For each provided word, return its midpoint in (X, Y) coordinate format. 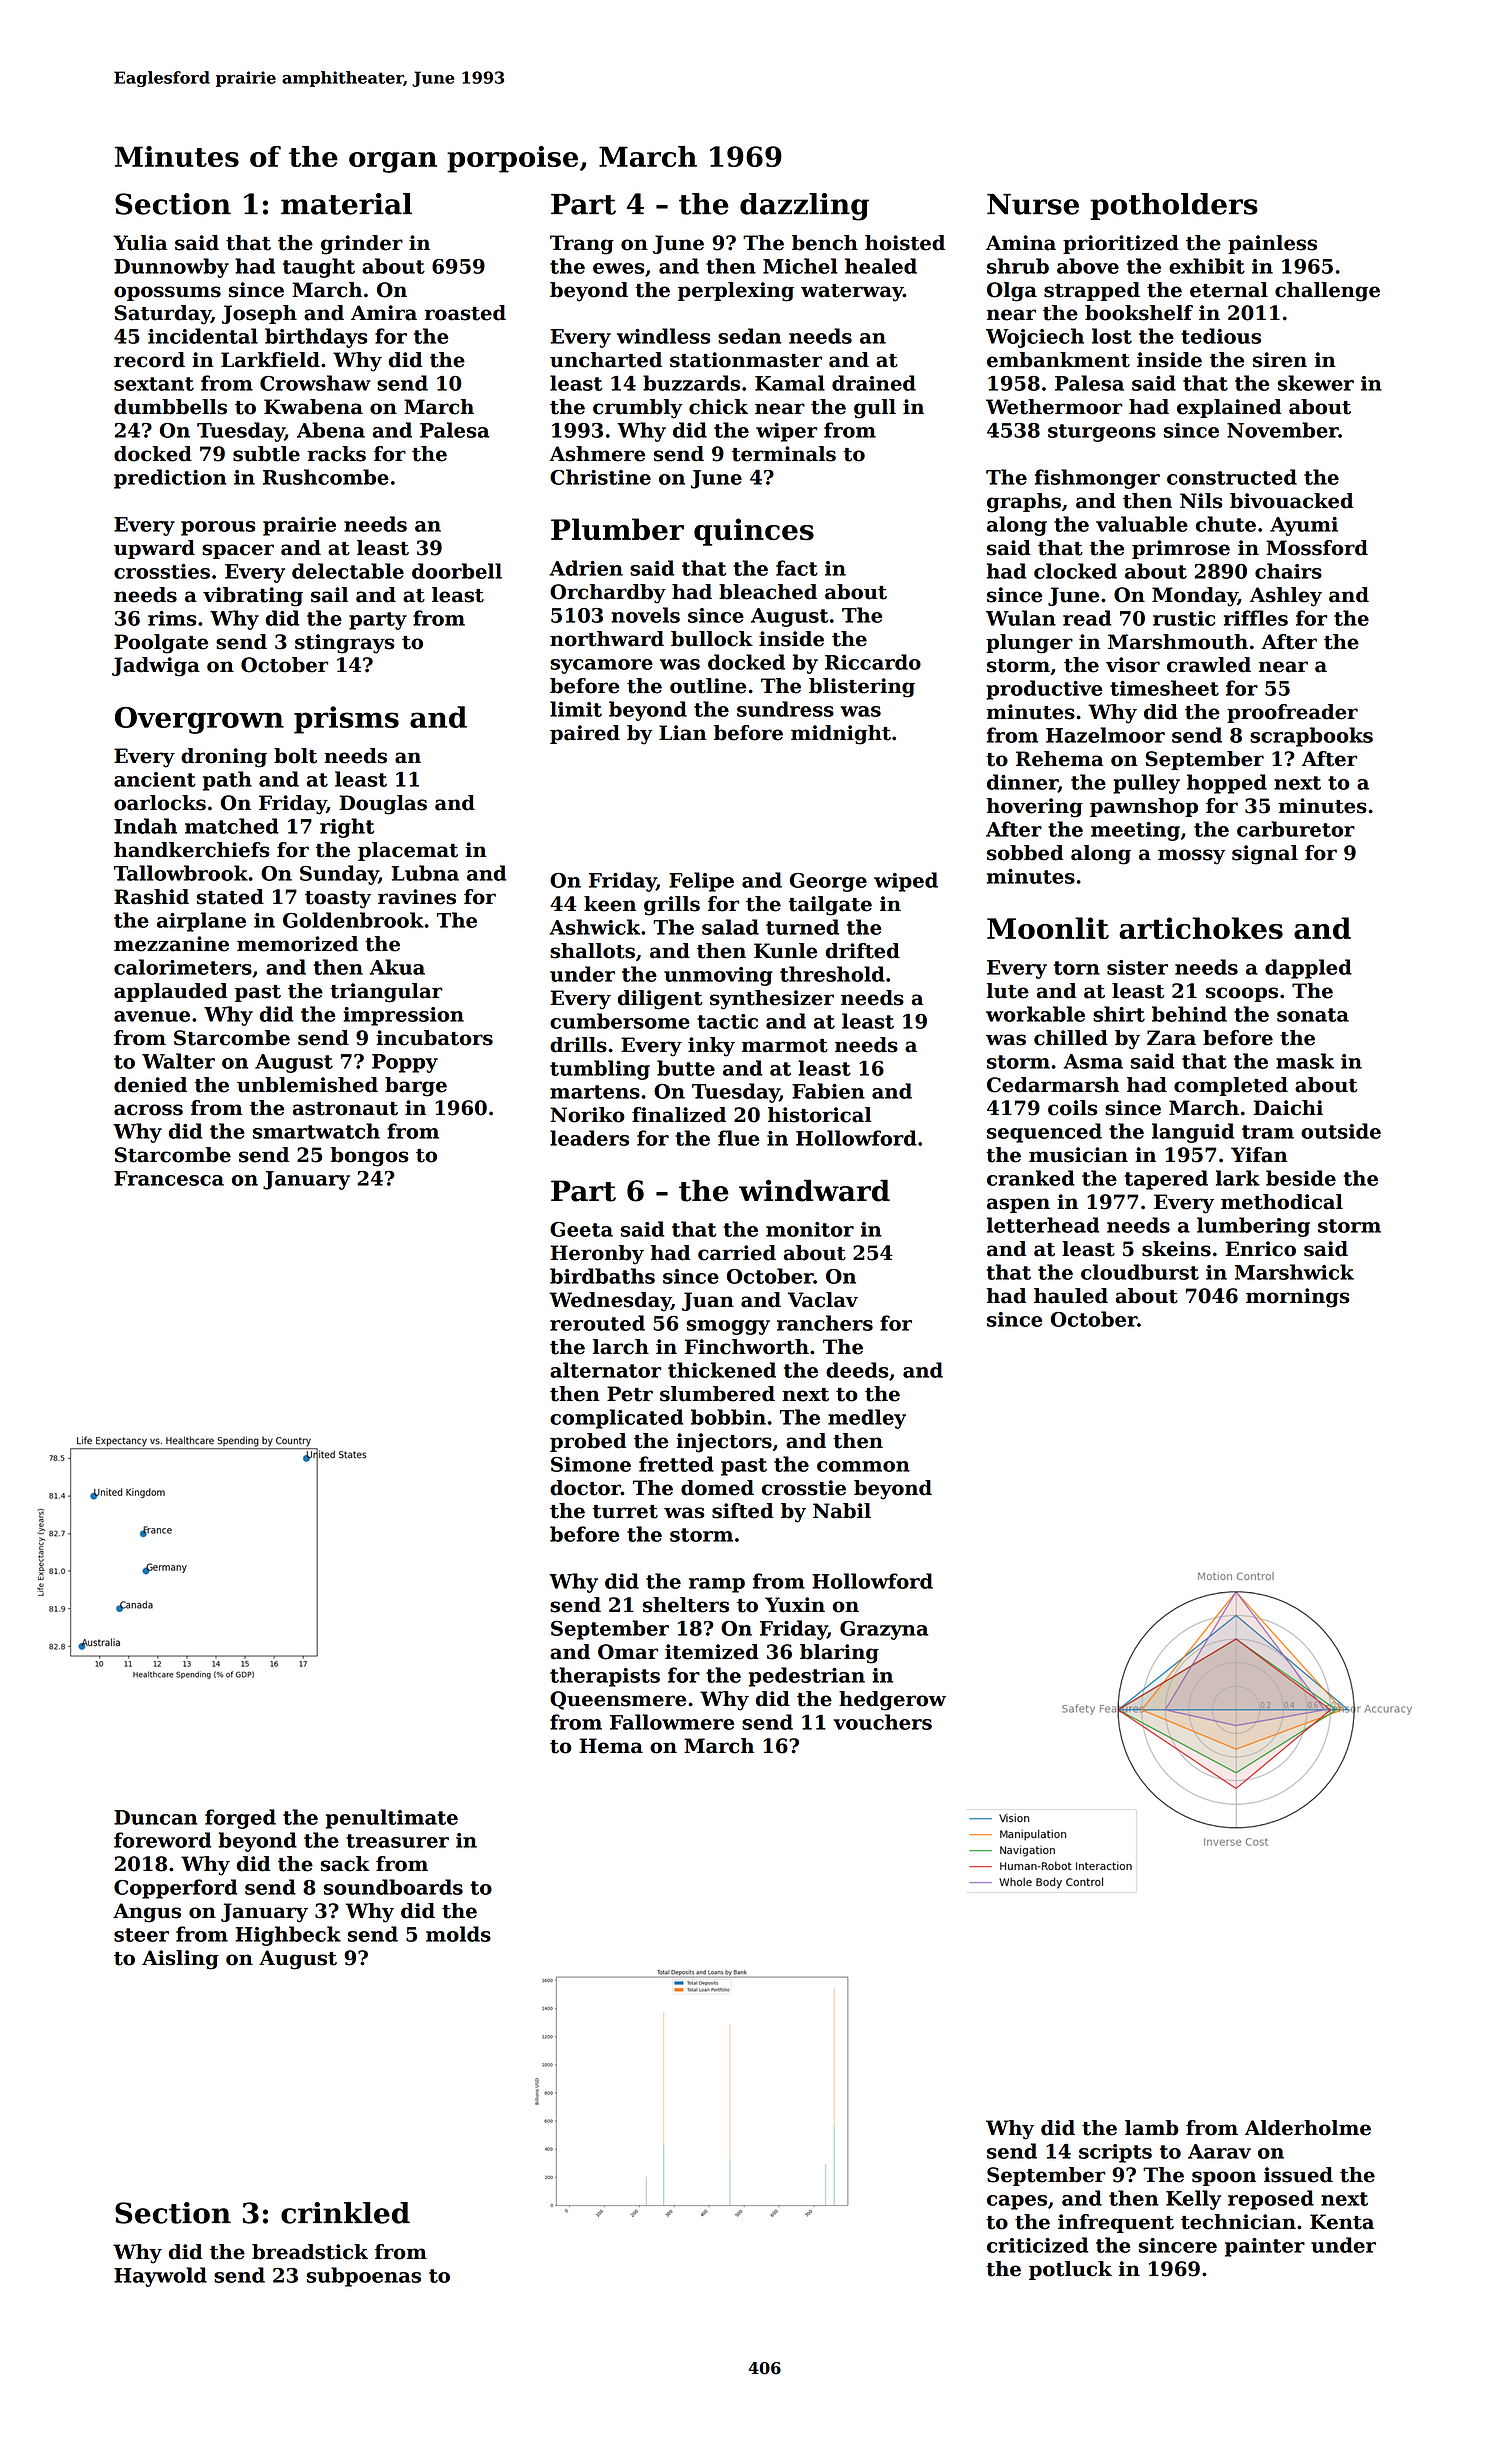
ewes (619, 268)
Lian (683, 733)
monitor (810, 1229)
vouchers (882, 1722)
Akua (397, 967)
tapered (1166, 1180)
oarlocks (160, 803)
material (346, 204)
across (148, 1110)
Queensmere (618, 1700)
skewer (1316, 383)
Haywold (160, 2277)
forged (240, 1819)
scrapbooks (1311, 737)
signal (1265, 855)
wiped (906, 882)
